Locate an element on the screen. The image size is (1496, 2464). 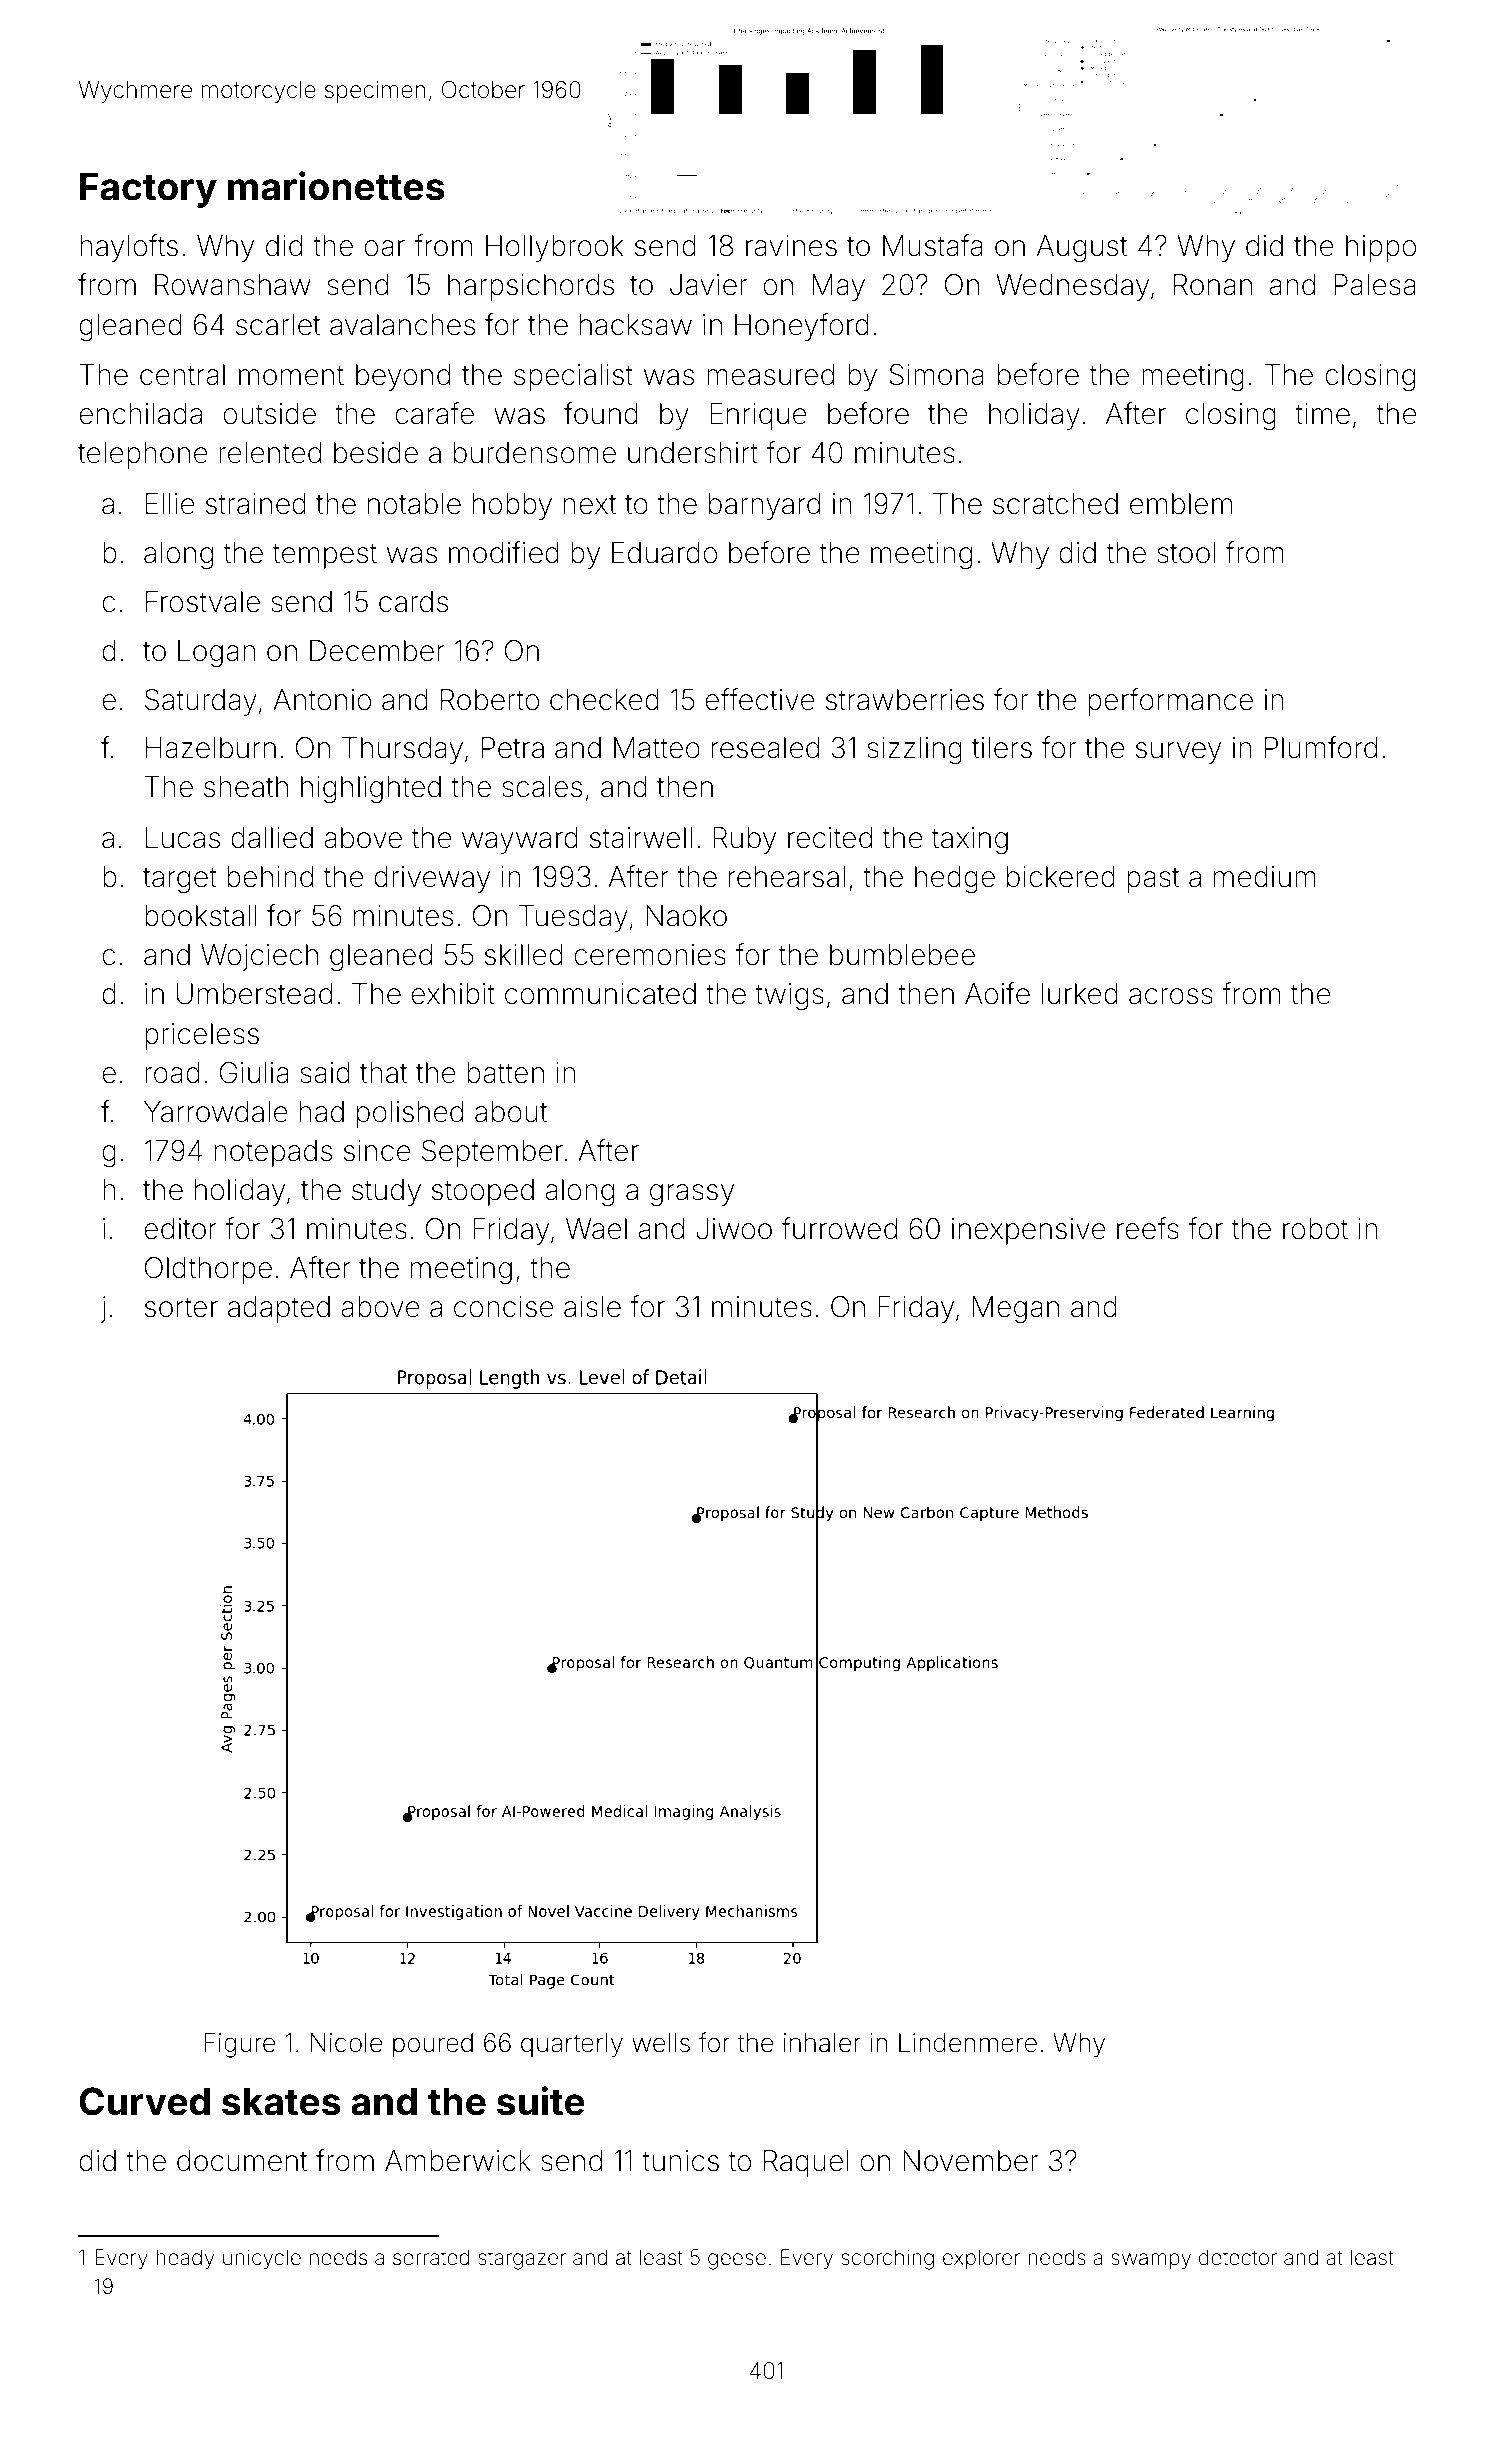
effective is located at coordinates (760, 699).
